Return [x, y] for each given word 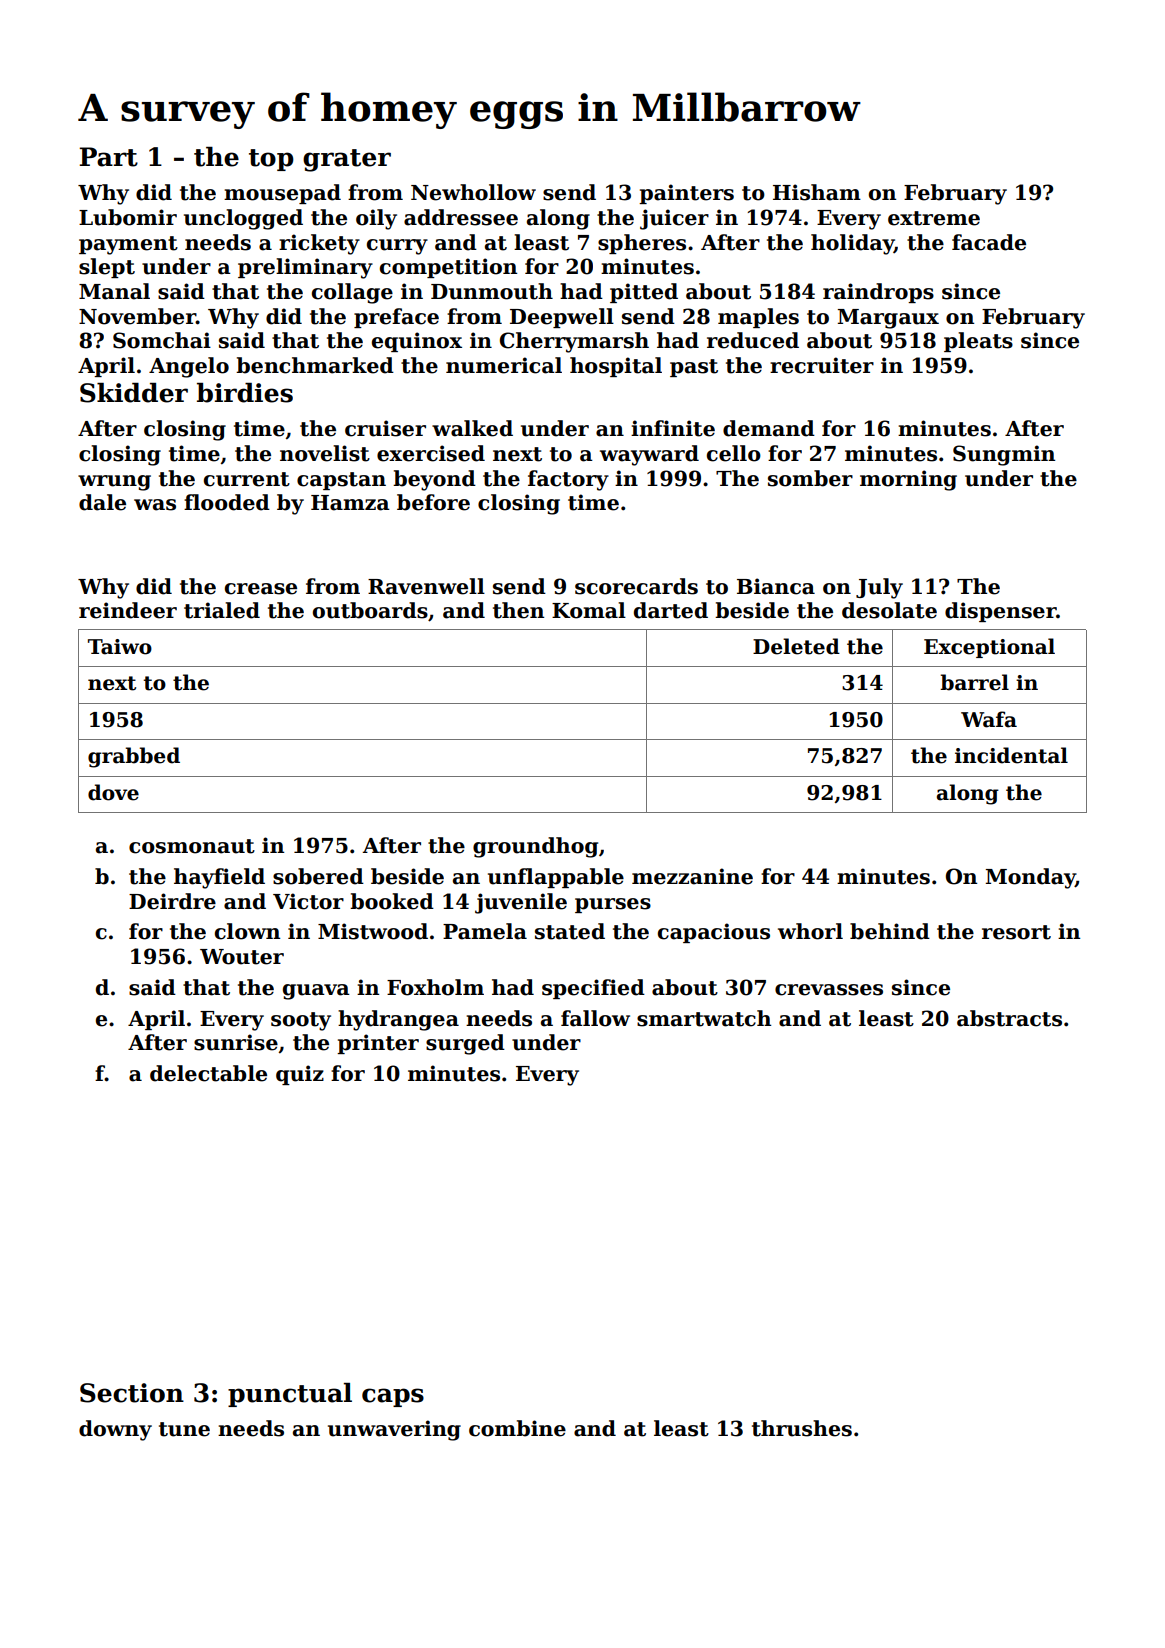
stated [570, 931]
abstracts [1009, 1018]
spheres [642, 244]
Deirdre [172, 901]
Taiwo [120, 647]
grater [347, 160]
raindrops [878, 293]
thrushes [802, 1428]
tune [184, 1429]
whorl [810, 931]
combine [517, 1428]
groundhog [535, 847]
